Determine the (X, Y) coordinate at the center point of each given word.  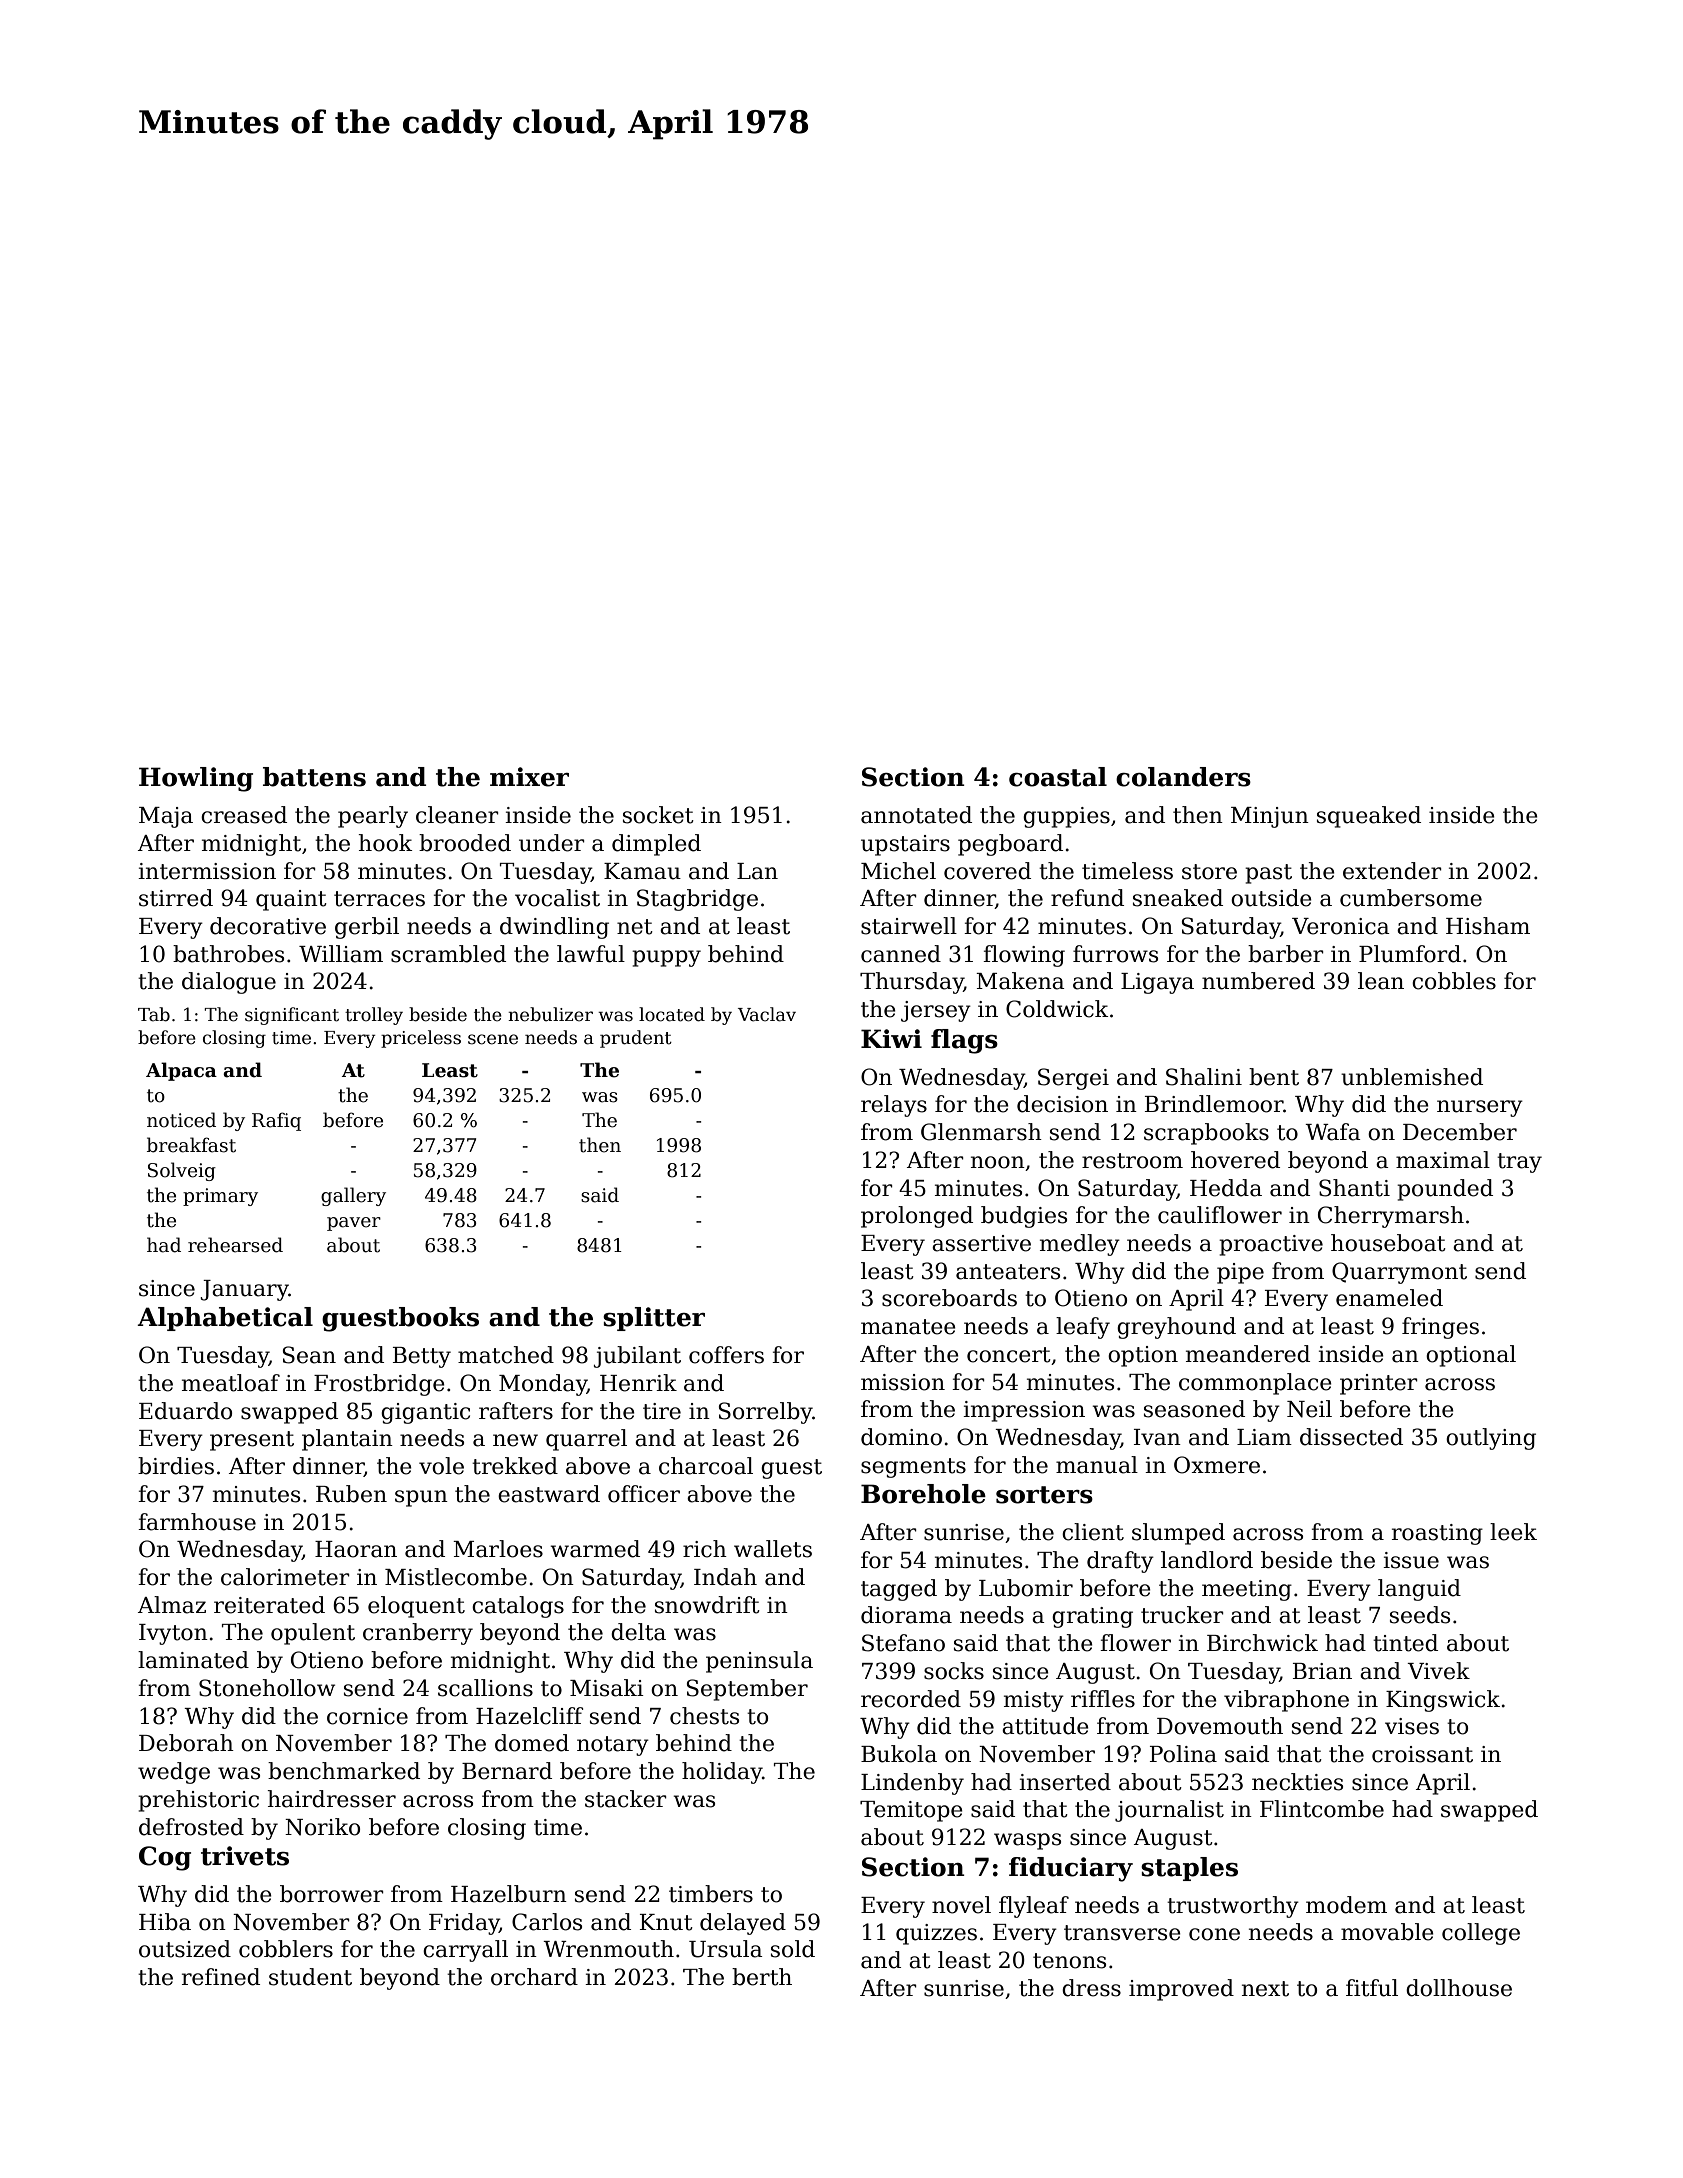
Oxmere (1217, 1465)
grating (1092, 1617)
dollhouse (1459, 1988)
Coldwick (1057, 1009)
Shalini (1204, 1077)
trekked (515, 1466)
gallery (353, 1196)
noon (998, 1162)
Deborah (186, 1743)
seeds (1420, 1615)
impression (1024, 1411)
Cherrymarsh (1391, 1217)
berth (762, 1977)
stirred (176, 898)
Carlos (547, 1922)
